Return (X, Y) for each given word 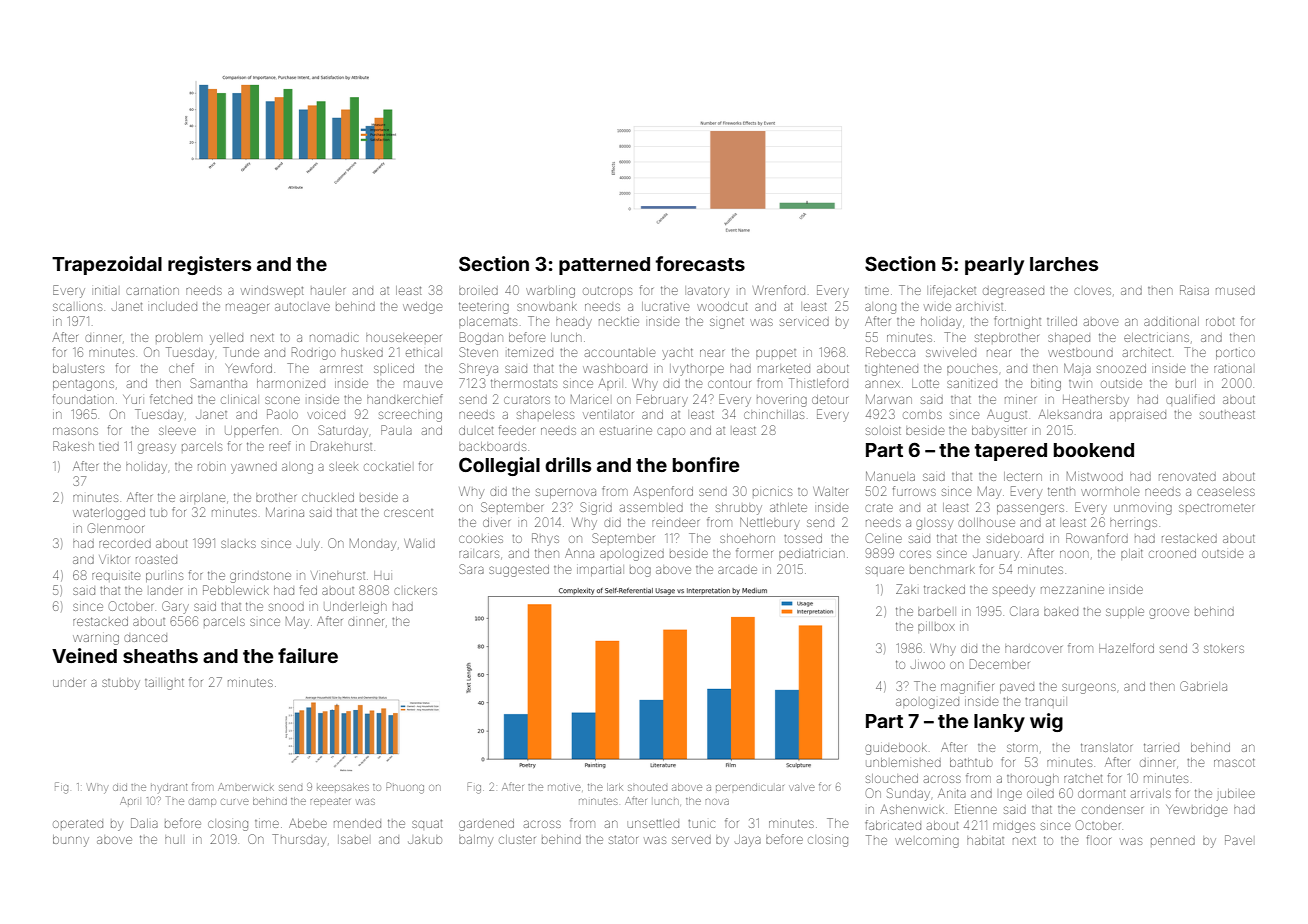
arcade (737, 570)
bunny (71, 841)
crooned (1172, 553)
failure (308, 655)
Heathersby (1096, 401)
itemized (530, 352)
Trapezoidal (107, 265)
